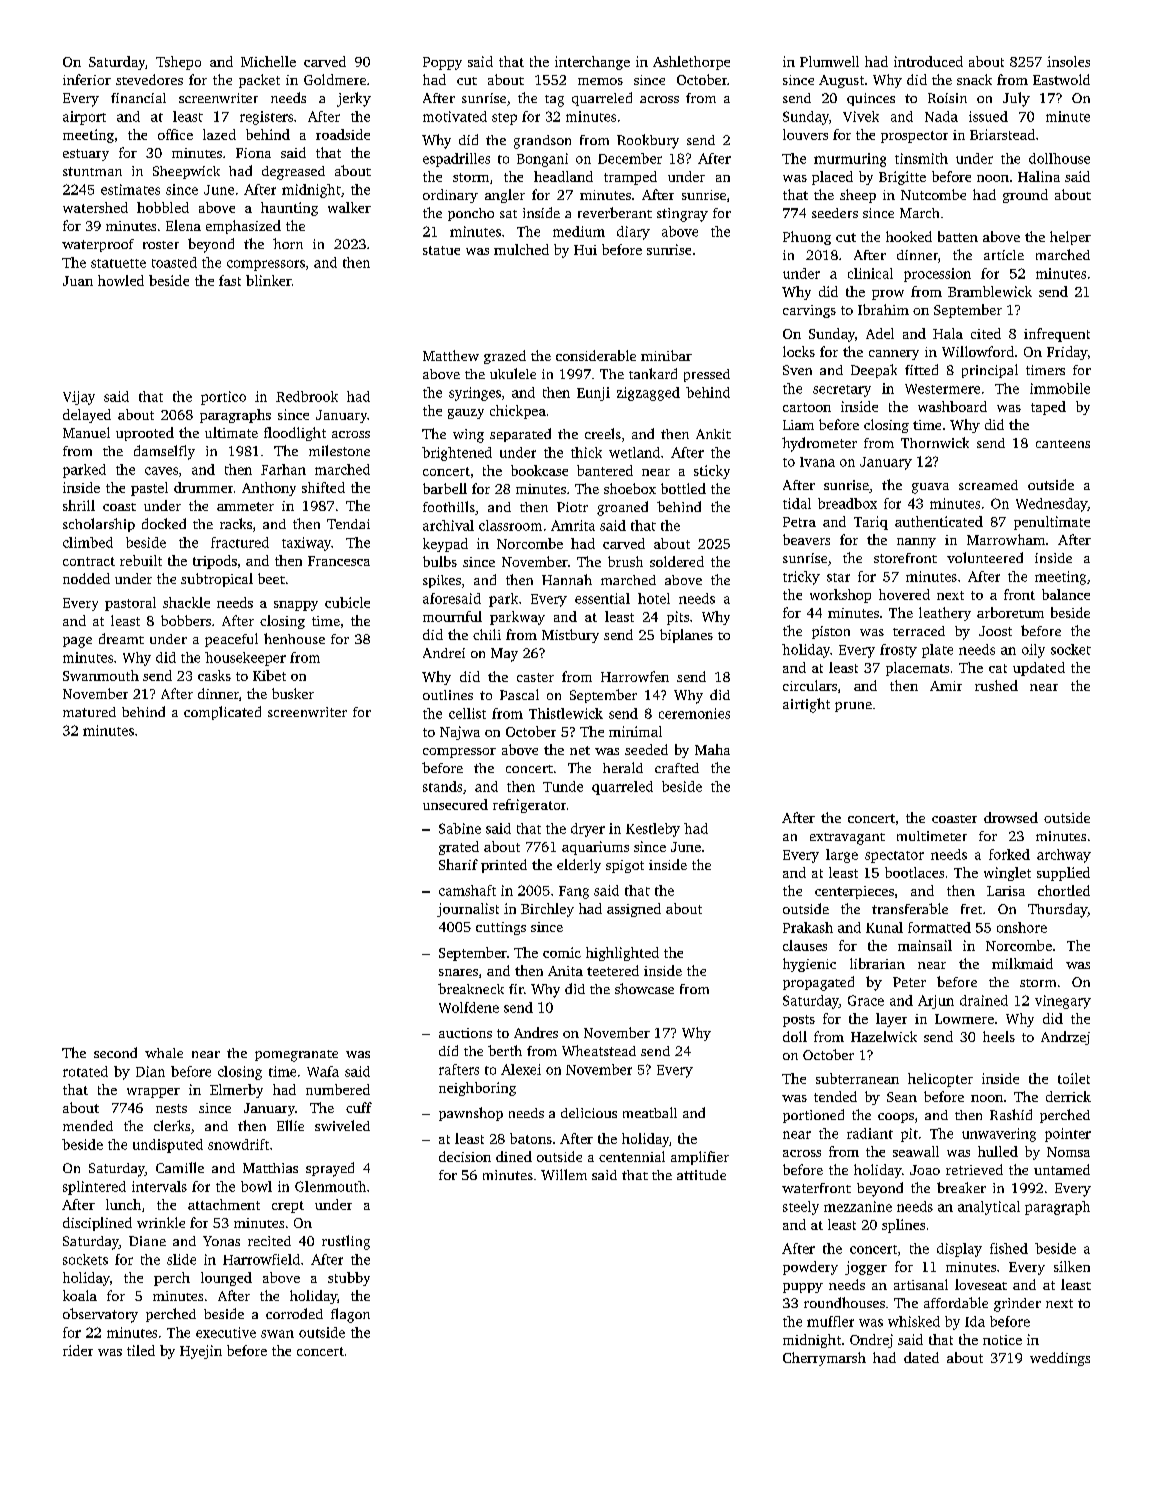 The height and width of the document is (1492, 1153). I want to click on page, so click(77, 642).
